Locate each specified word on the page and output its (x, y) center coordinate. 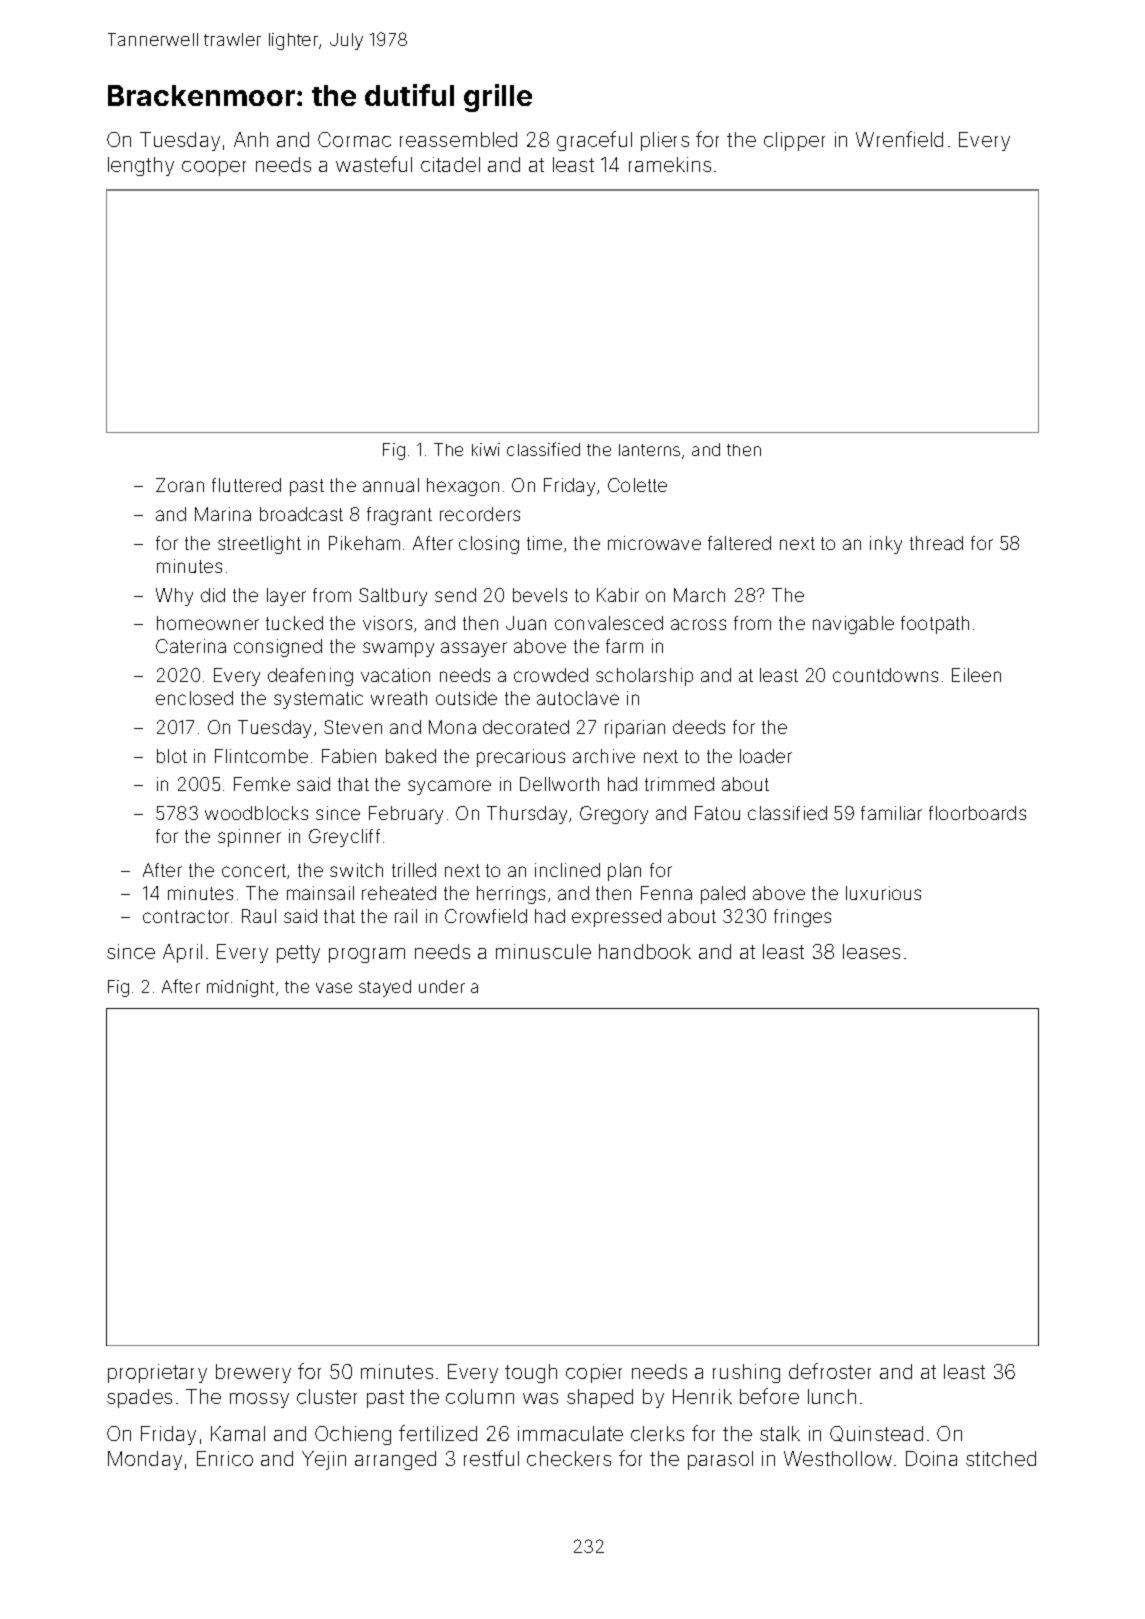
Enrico (225, 1458)
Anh (251, 139)
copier (594, 1373)
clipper (794, 141)
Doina (931, 1458)
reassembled (458, 139)
